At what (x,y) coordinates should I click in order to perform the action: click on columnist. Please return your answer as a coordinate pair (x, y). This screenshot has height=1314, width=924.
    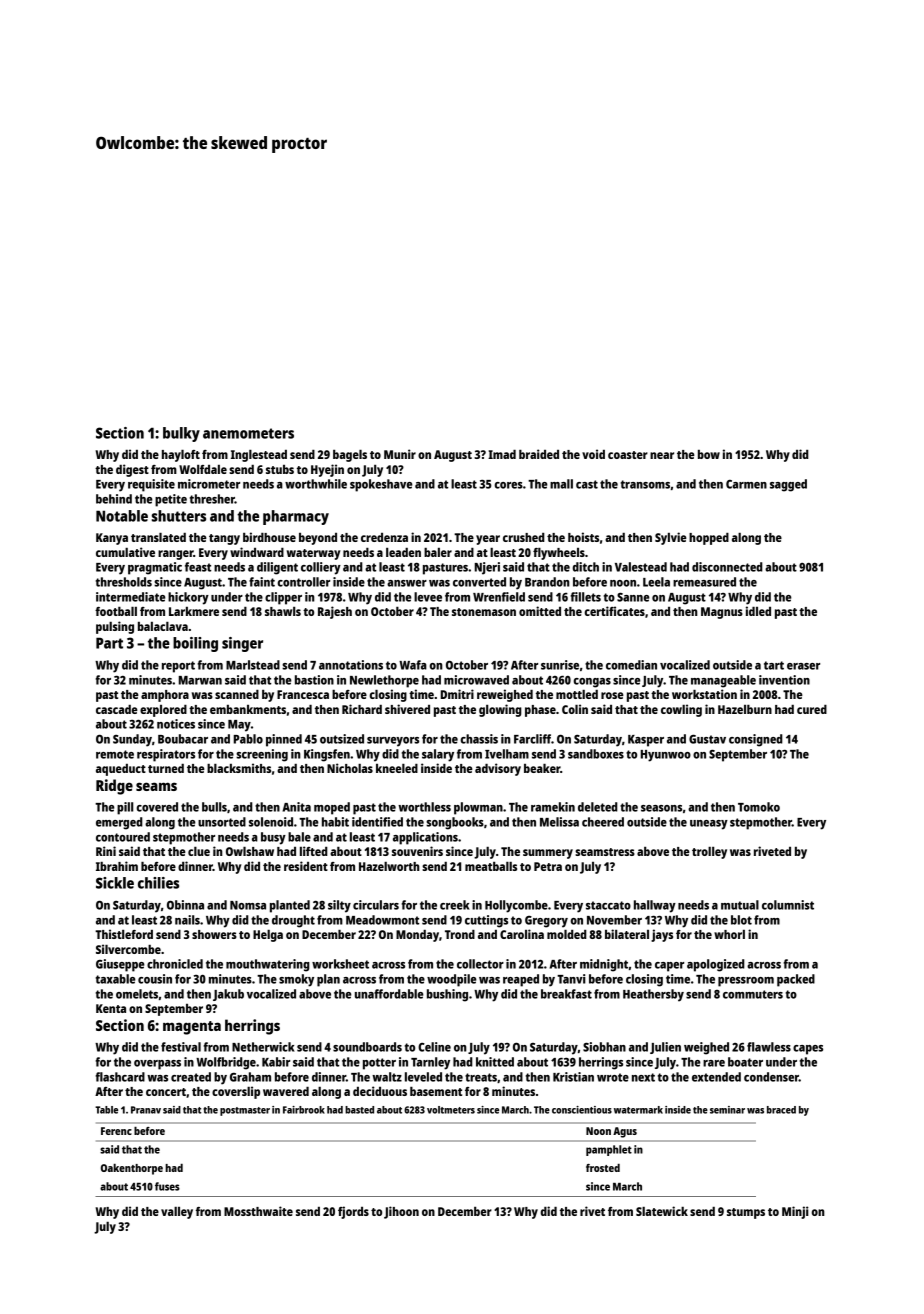
    Looking at the image, I should click on (788, 905).
